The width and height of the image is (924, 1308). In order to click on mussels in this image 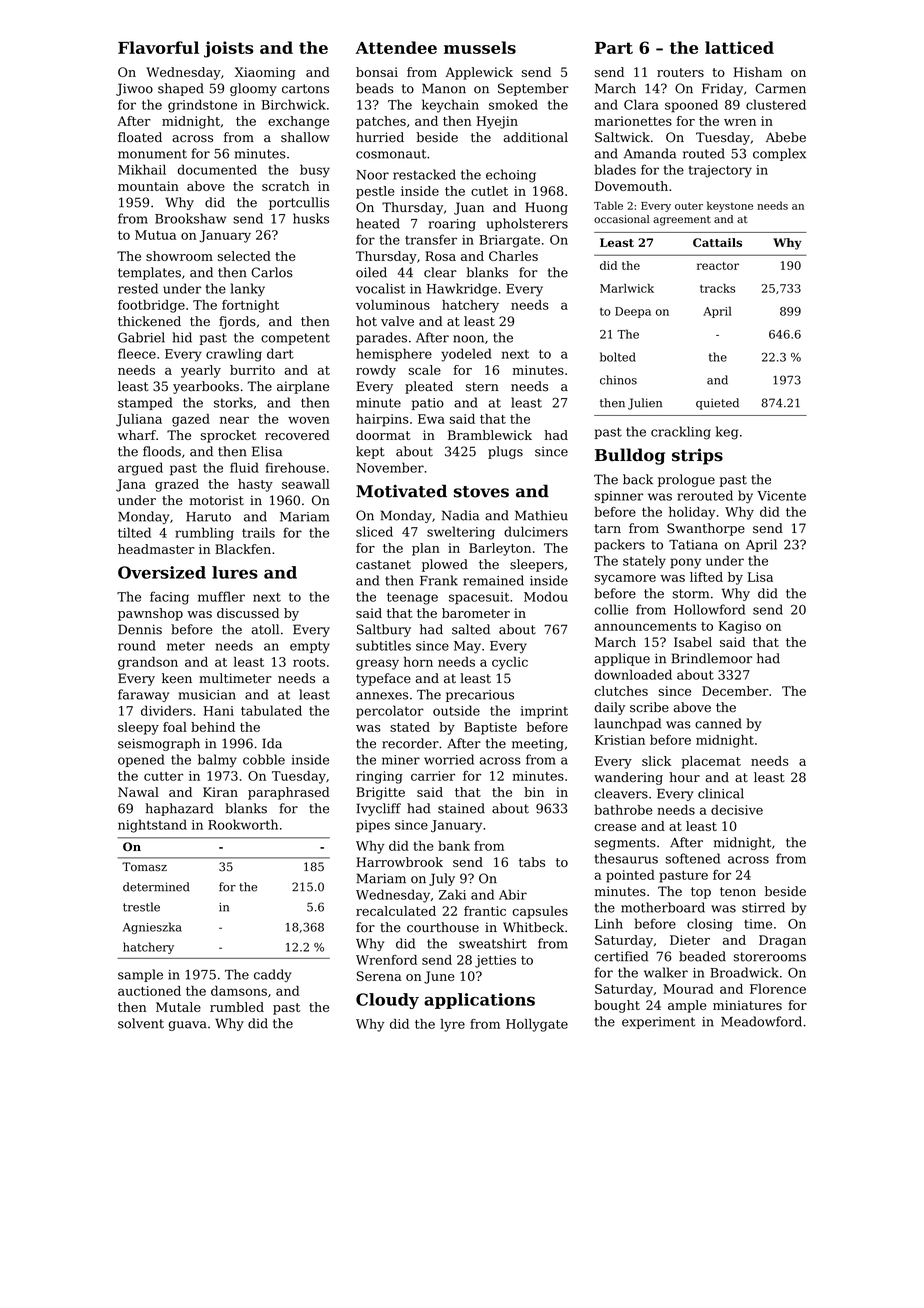, I will do `click(480, 47)`.
